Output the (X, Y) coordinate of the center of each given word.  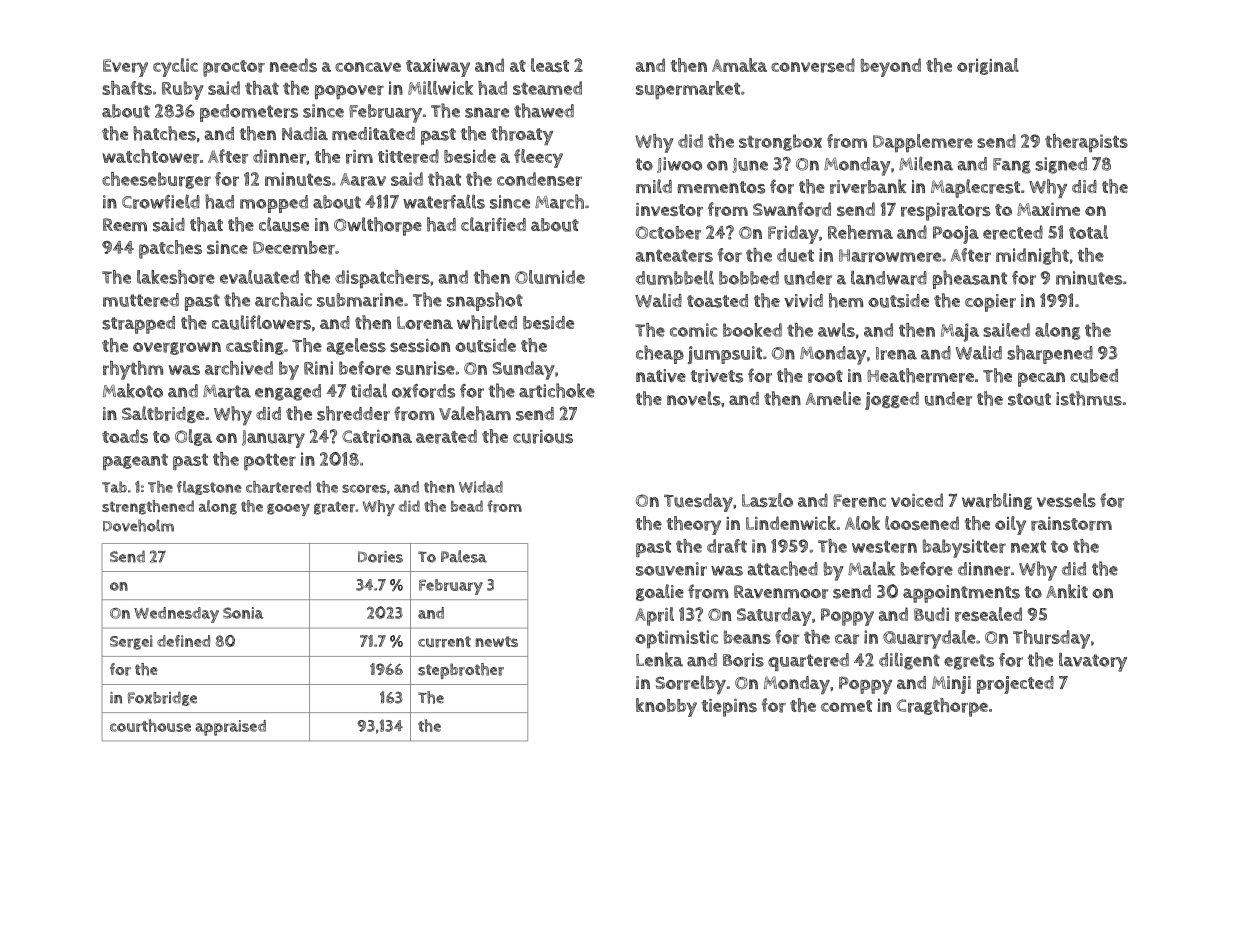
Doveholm (138, 525)
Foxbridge (162, 698)
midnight (1032, 256)
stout (1029, 399)
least (550, 65)
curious (543, 437)
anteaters (674, 255)
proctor (234, 68)
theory (694, 525)
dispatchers (382, 279)
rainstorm (1071, 524)
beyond (891, 67)
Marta (227, 391)
